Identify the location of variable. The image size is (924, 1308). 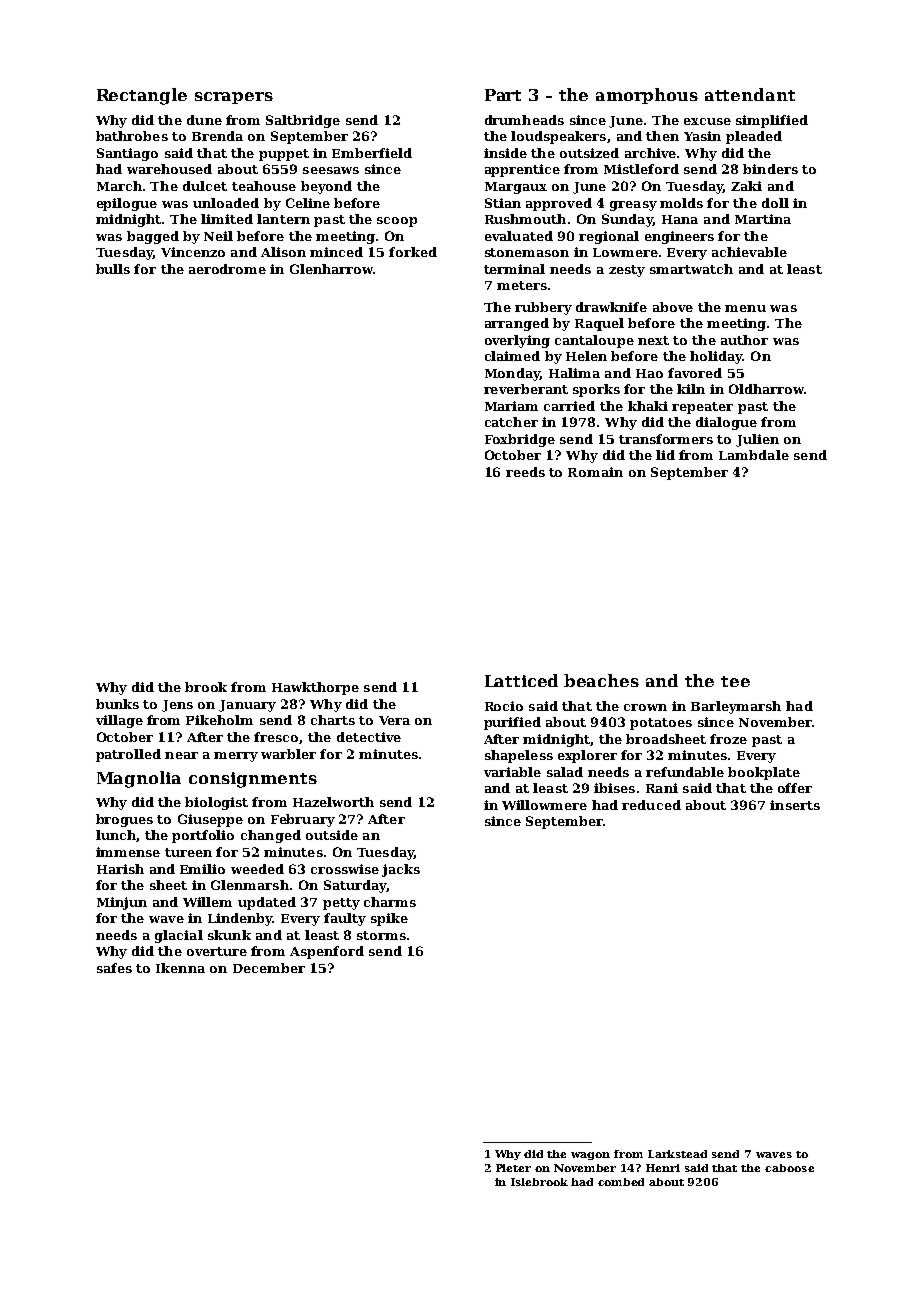
(512, 772).
